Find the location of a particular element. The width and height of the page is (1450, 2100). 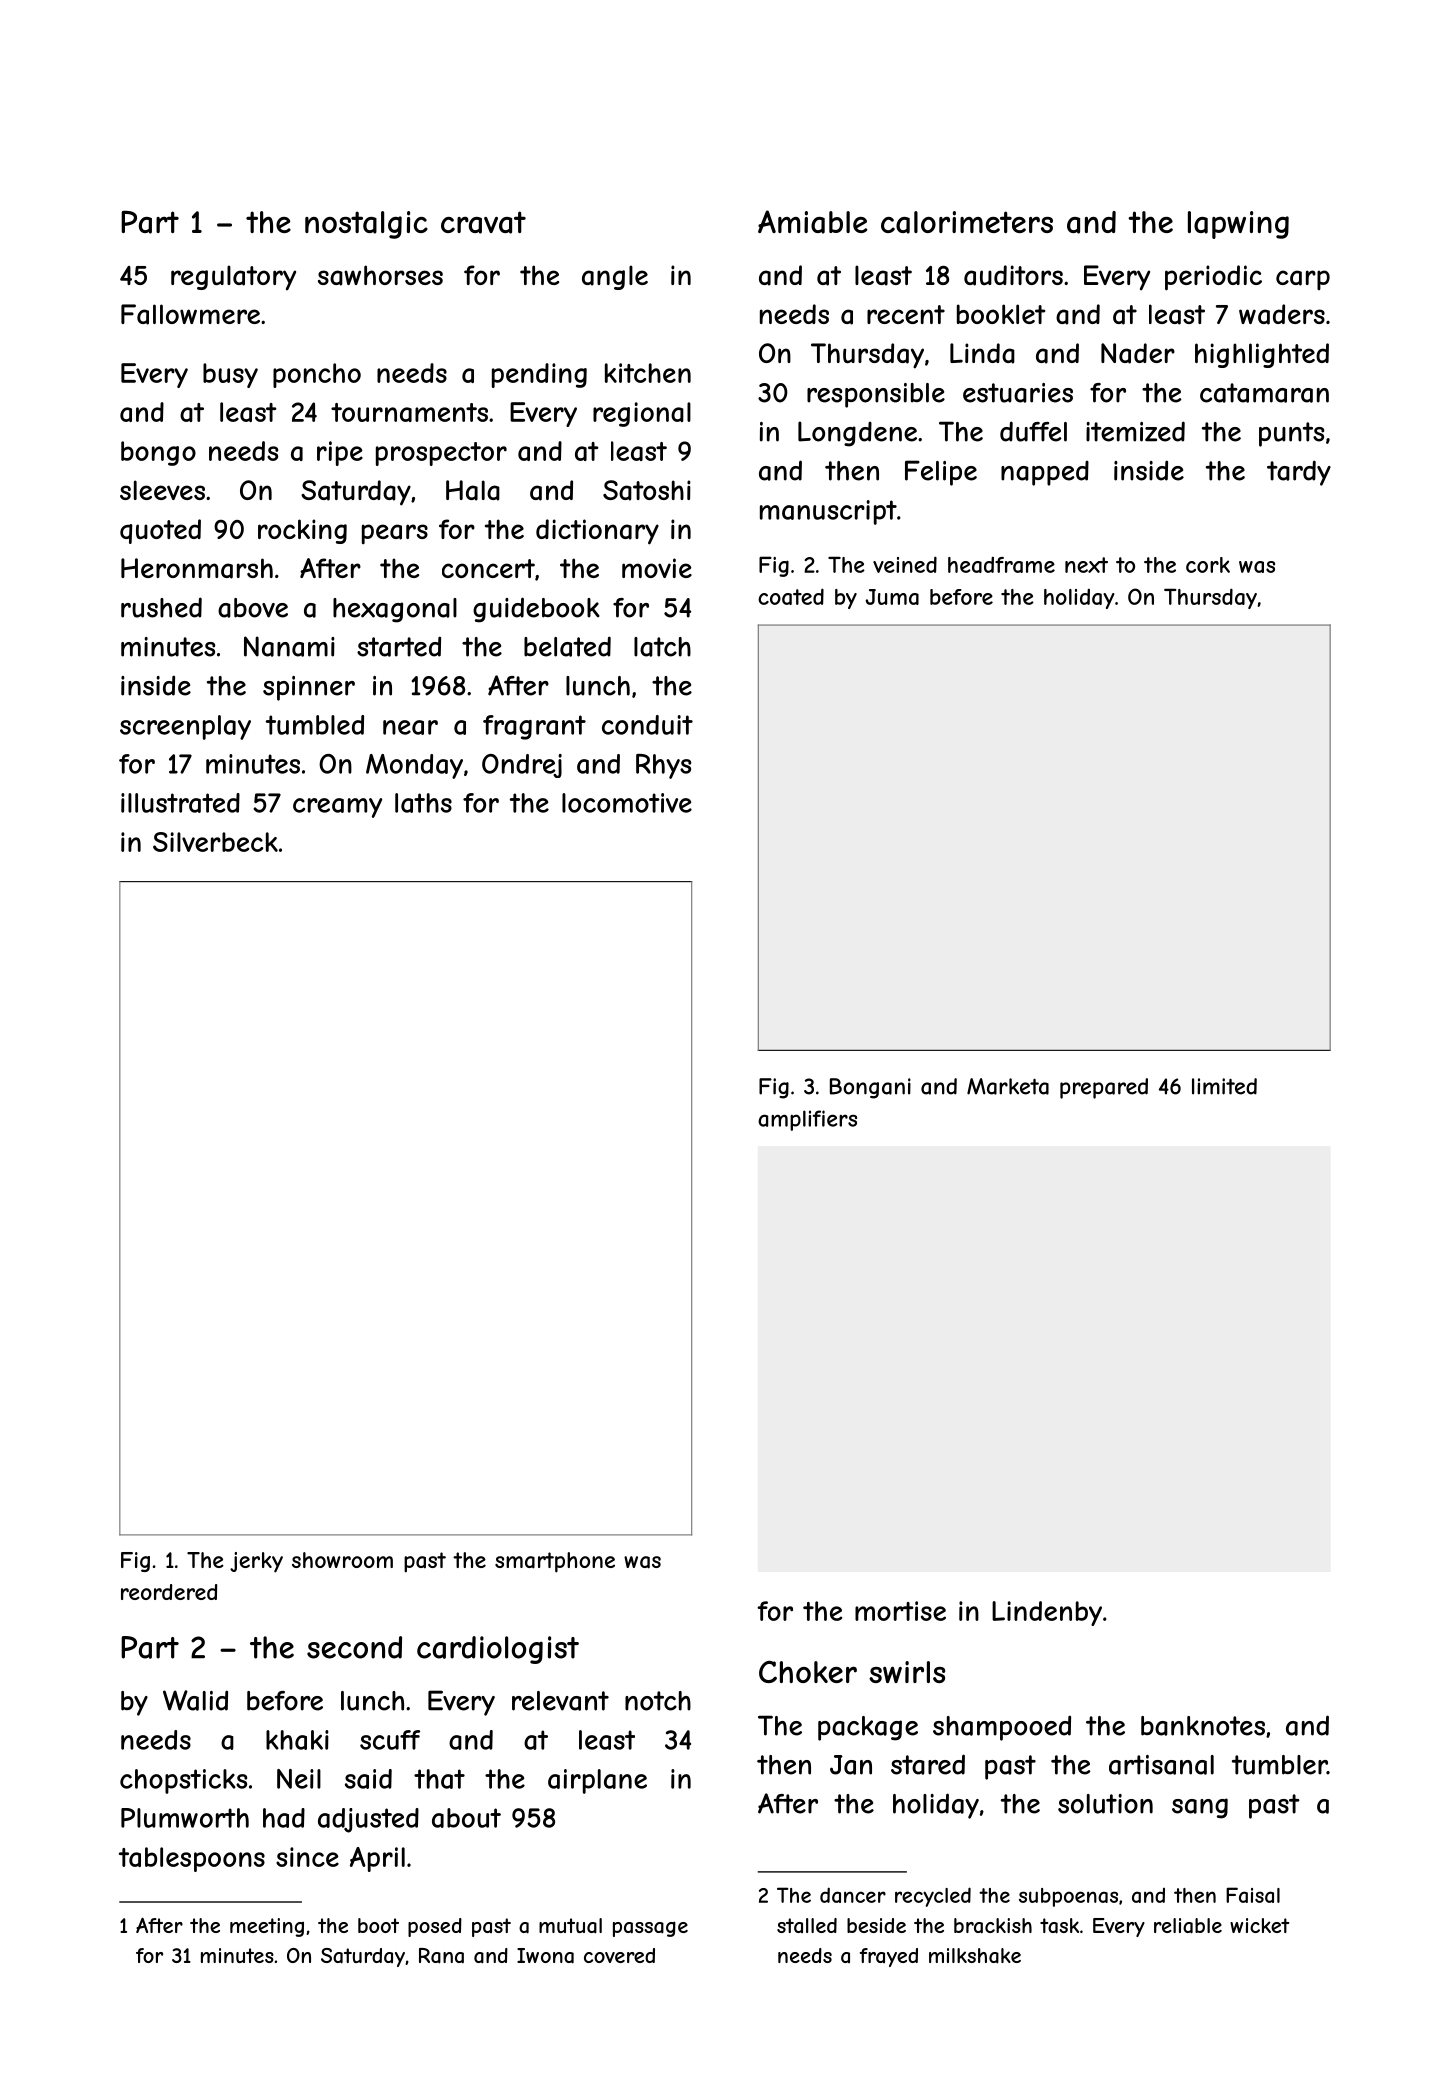

wicket is located at coordinates (1259, 1925).
